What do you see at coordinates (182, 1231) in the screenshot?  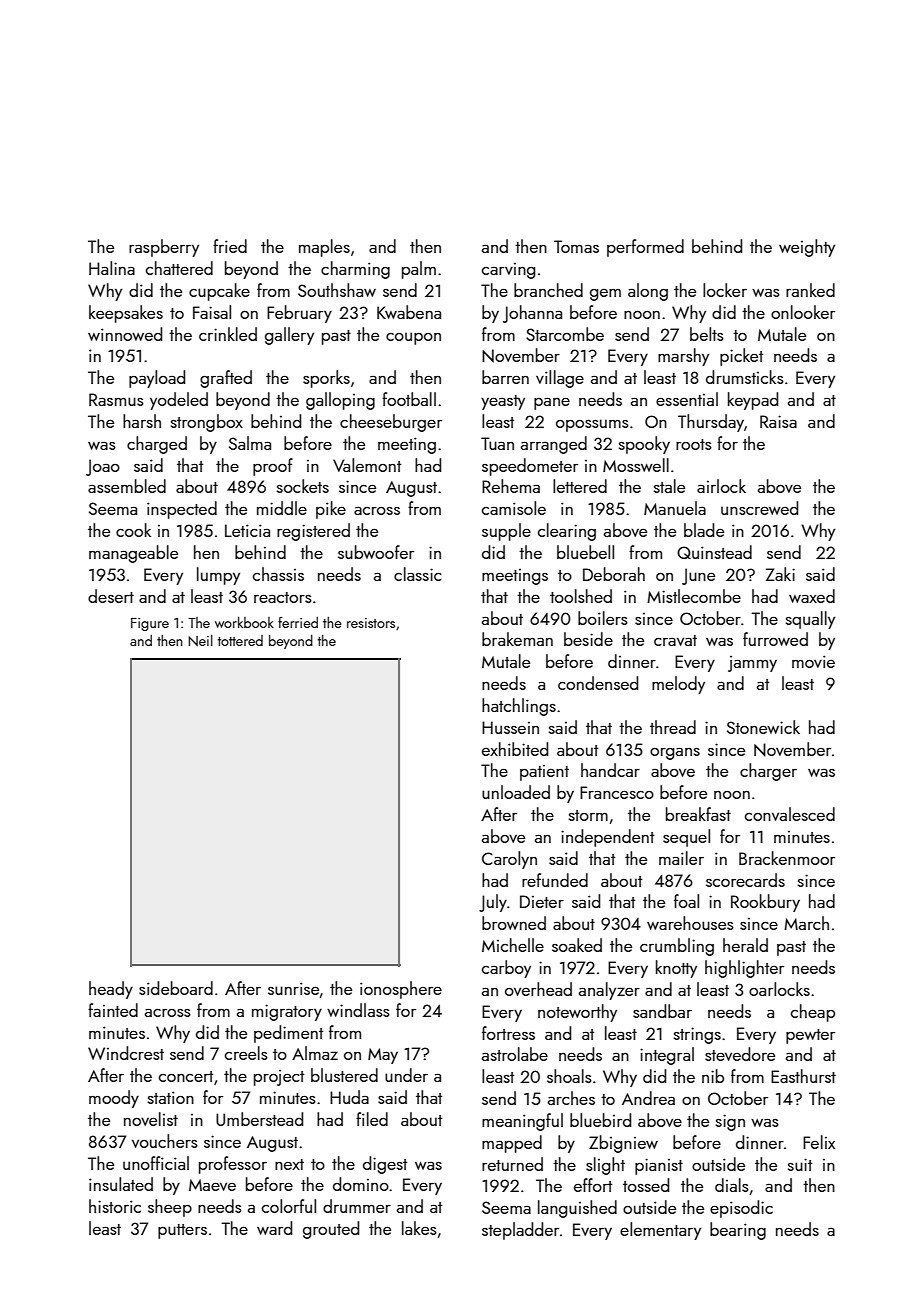 I see `putters` at bounding box center [182, 1231].
